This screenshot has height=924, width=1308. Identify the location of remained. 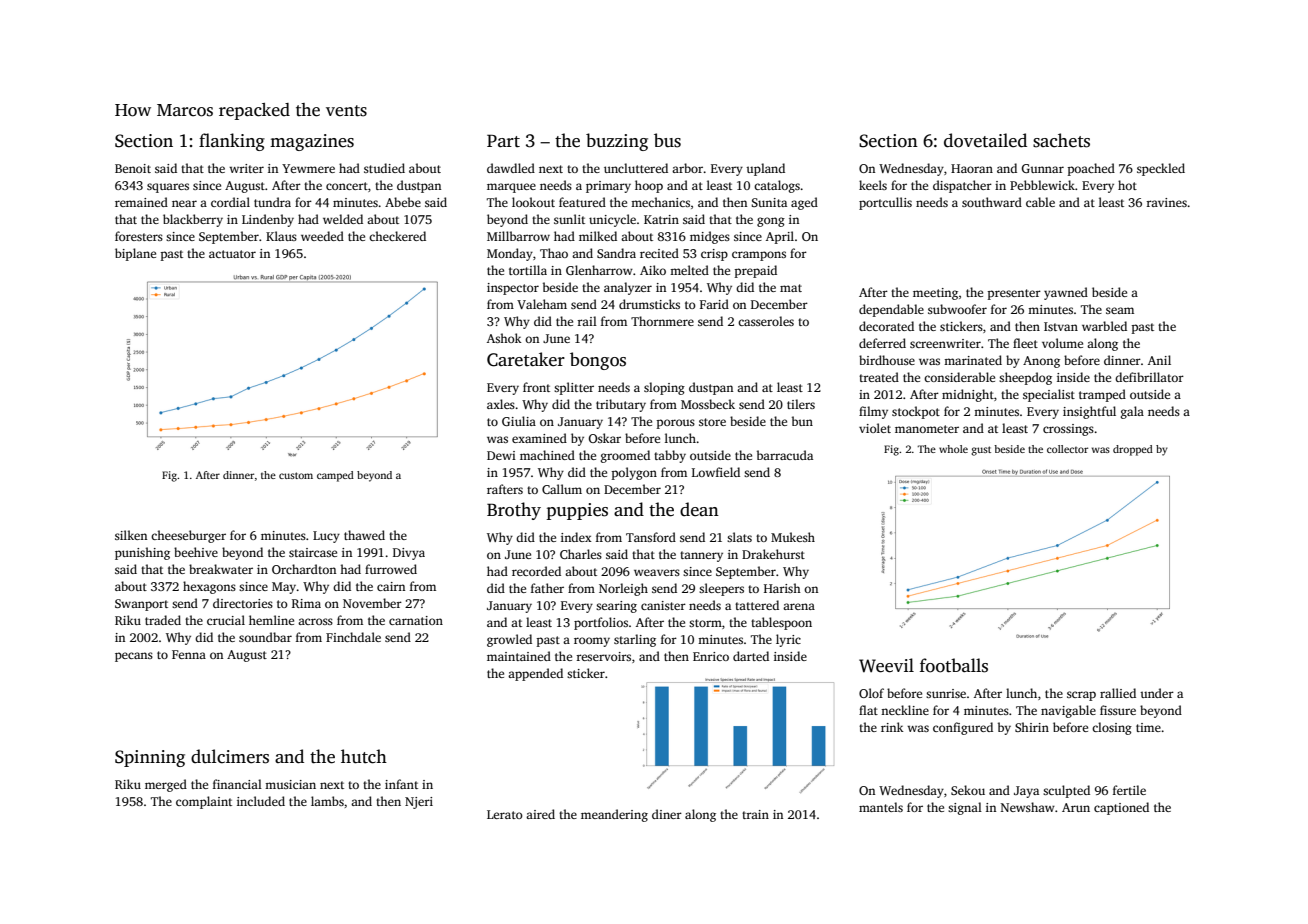
(141, 202).
